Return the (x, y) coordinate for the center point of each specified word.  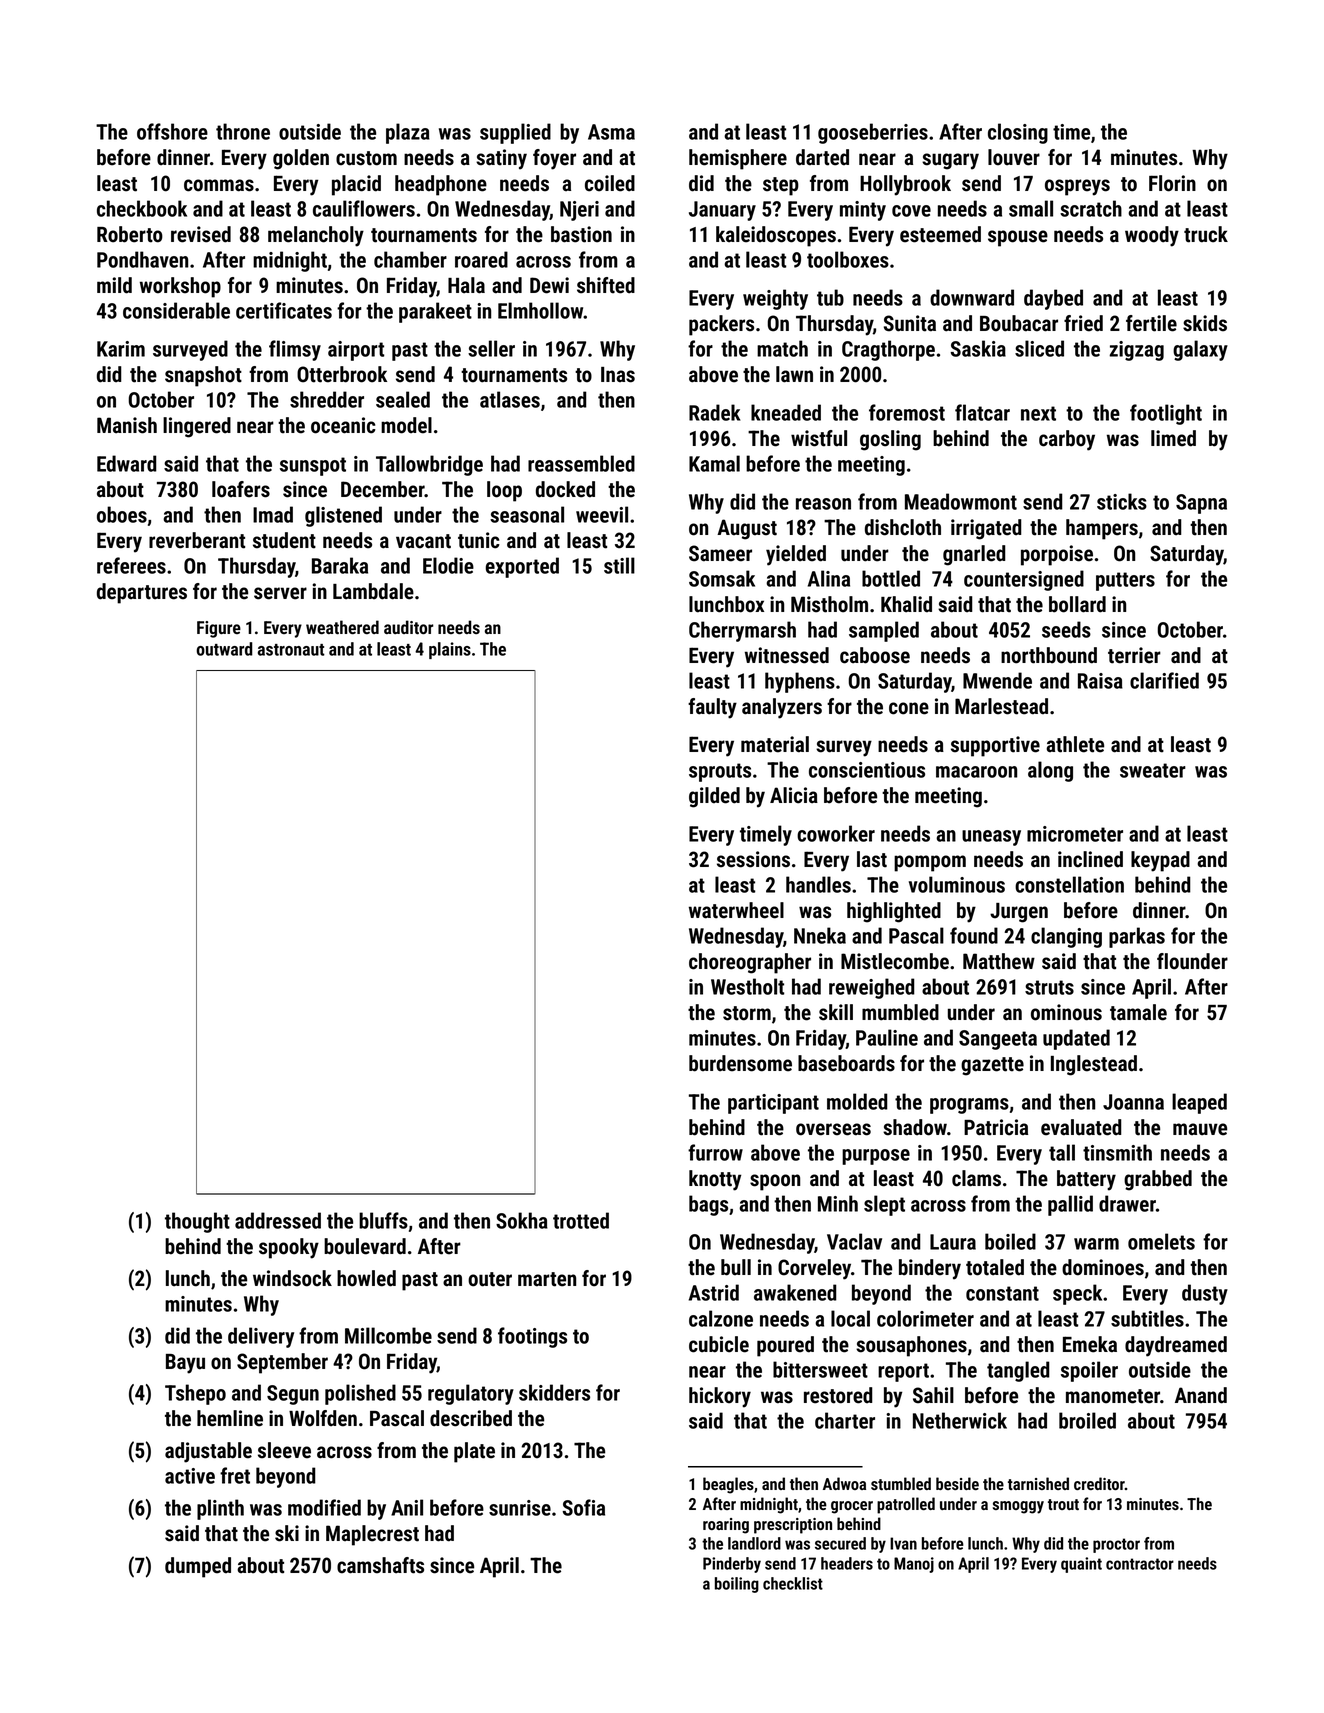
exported (522, 567)
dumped (198, 1567)
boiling (737, 1585)
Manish (127, 425)
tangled (1018, 1371)
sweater (1153, 770)
